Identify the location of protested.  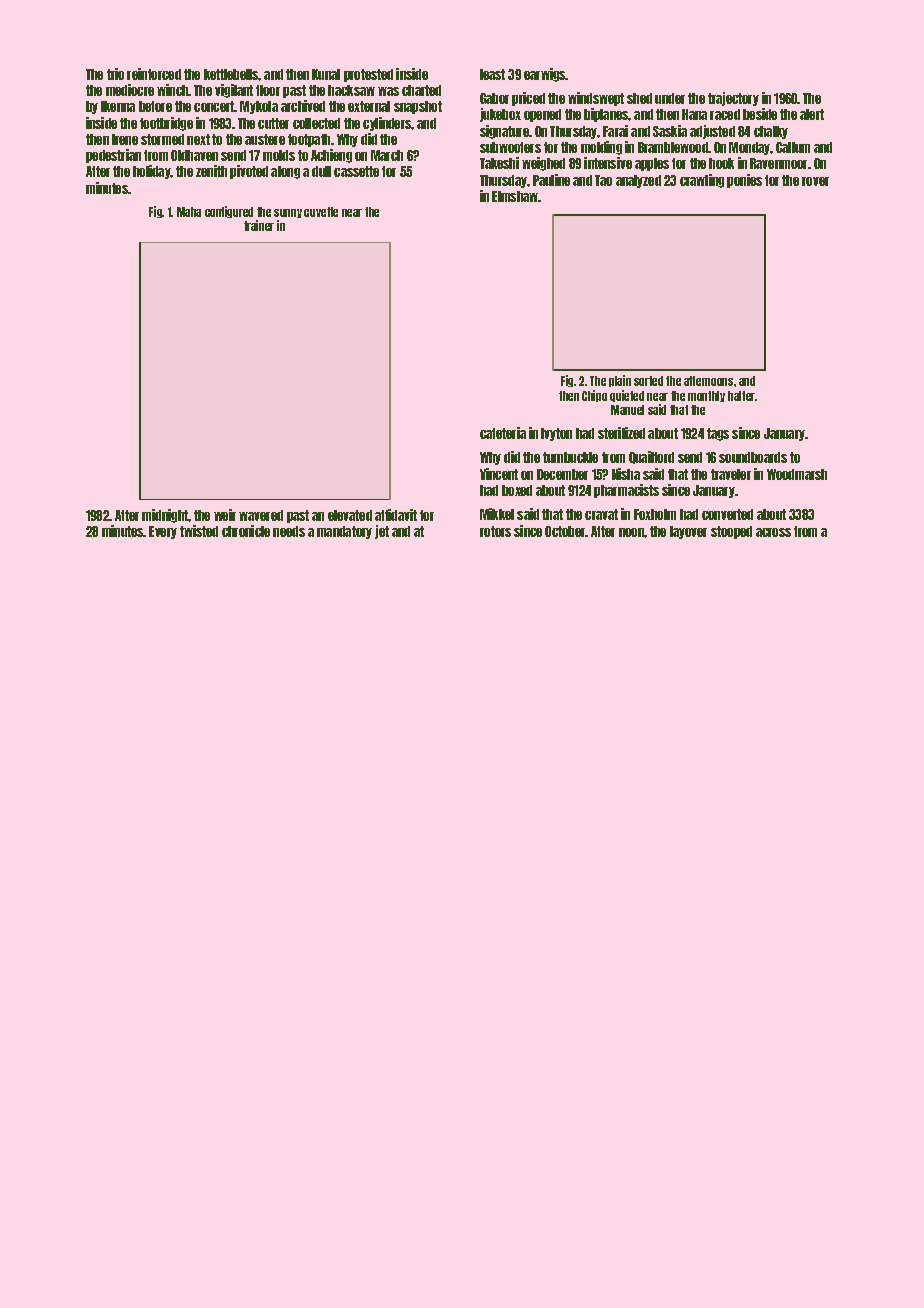
(368, 75).
